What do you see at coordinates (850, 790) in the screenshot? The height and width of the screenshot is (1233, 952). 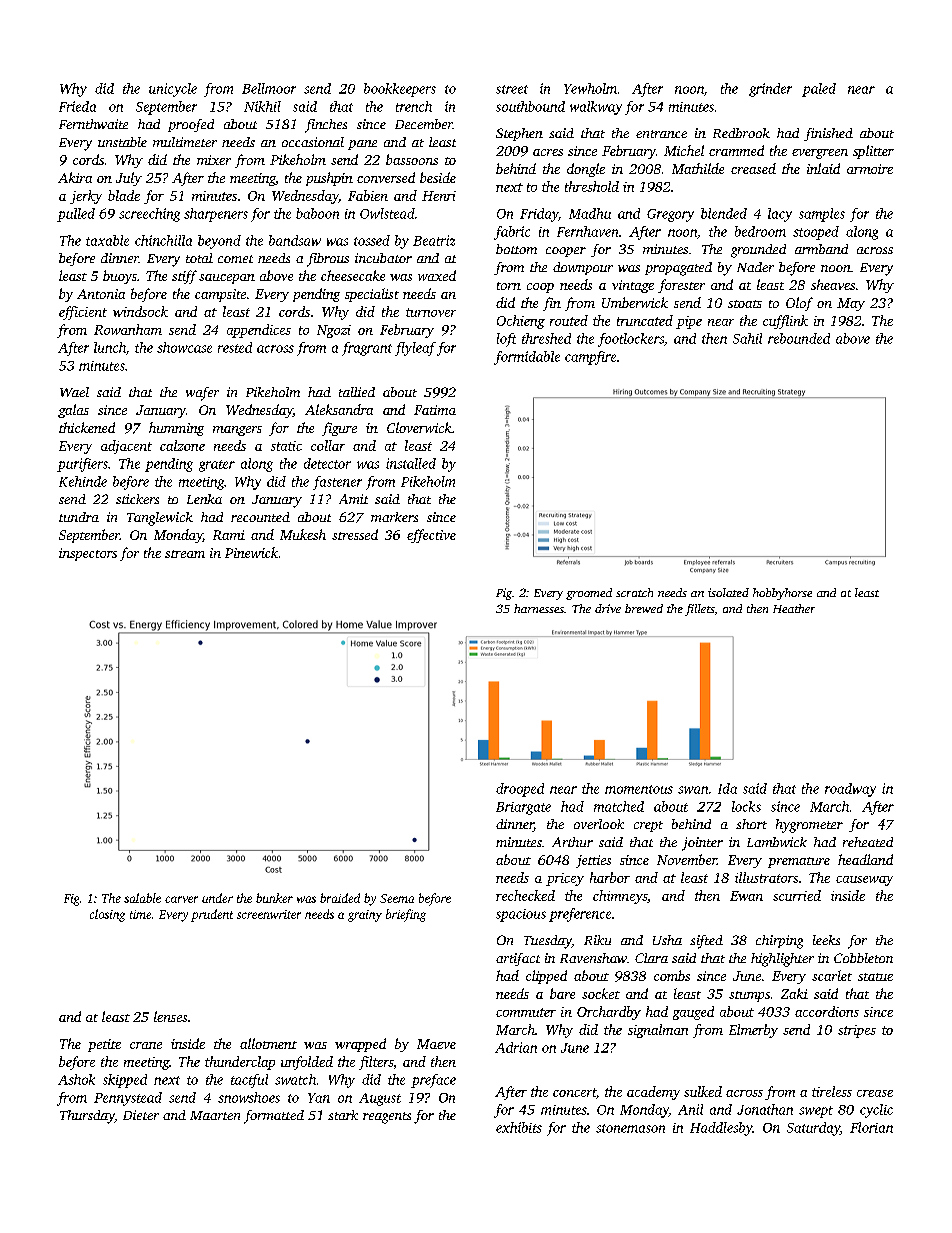 I see `roadway` at bounding box center [850, 790].
